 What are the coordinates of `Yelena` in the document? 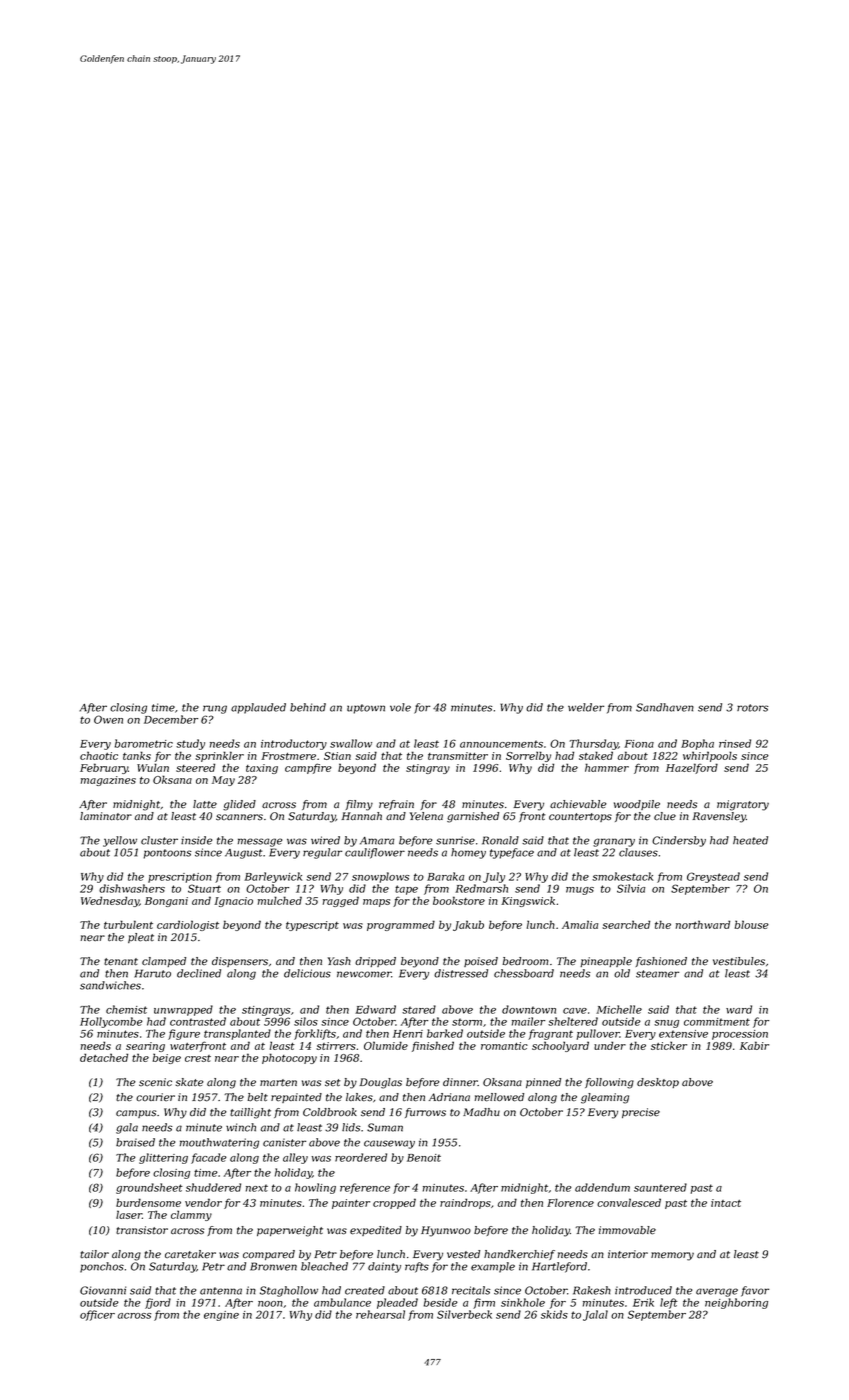 It's located at (426, 816).
